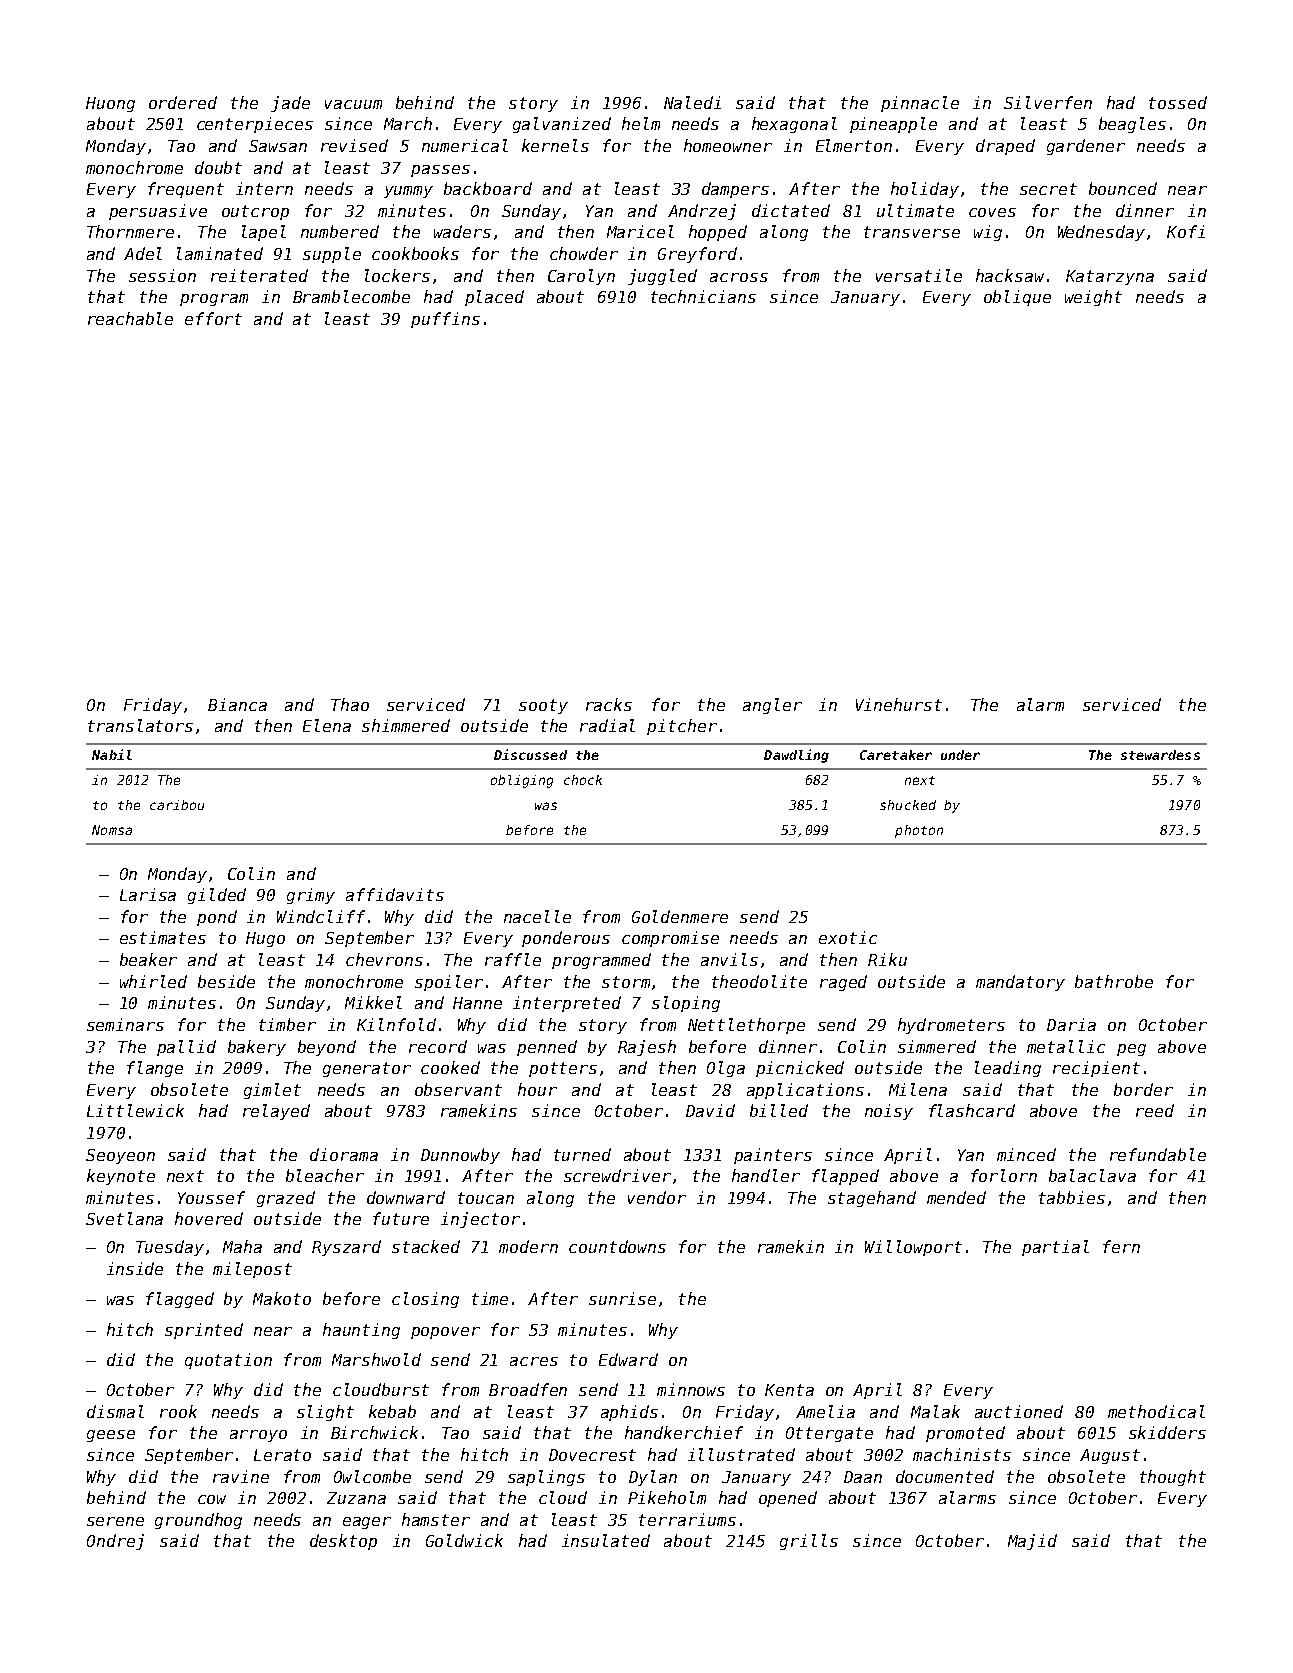  I want to click on groundhog, so click(198, 1521).
